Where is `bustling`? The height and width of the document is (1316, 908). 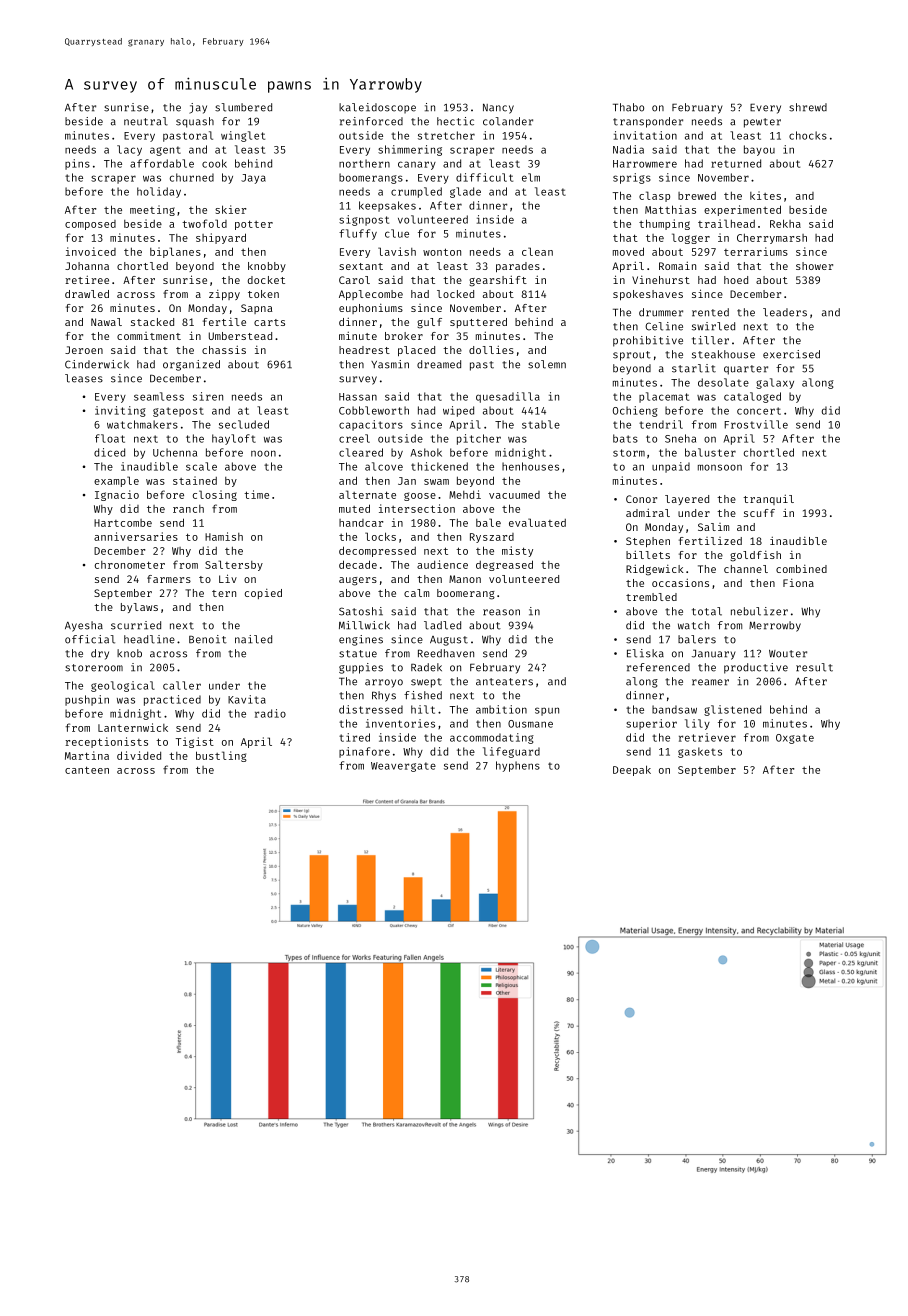 bustling is located at coordinates (221, 756).
